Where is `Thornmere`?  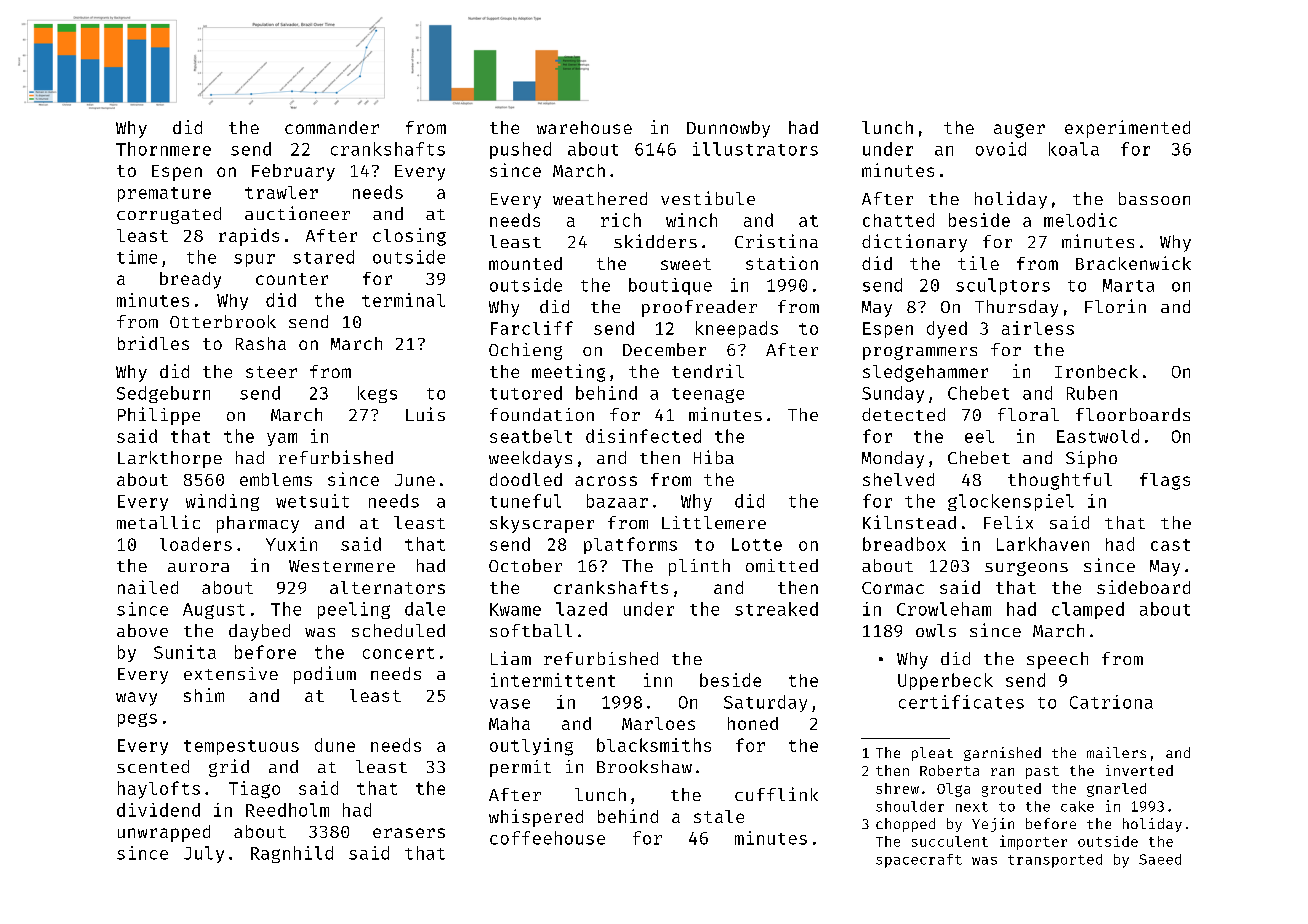
Thornmere is located at coordinates (163, 149).
